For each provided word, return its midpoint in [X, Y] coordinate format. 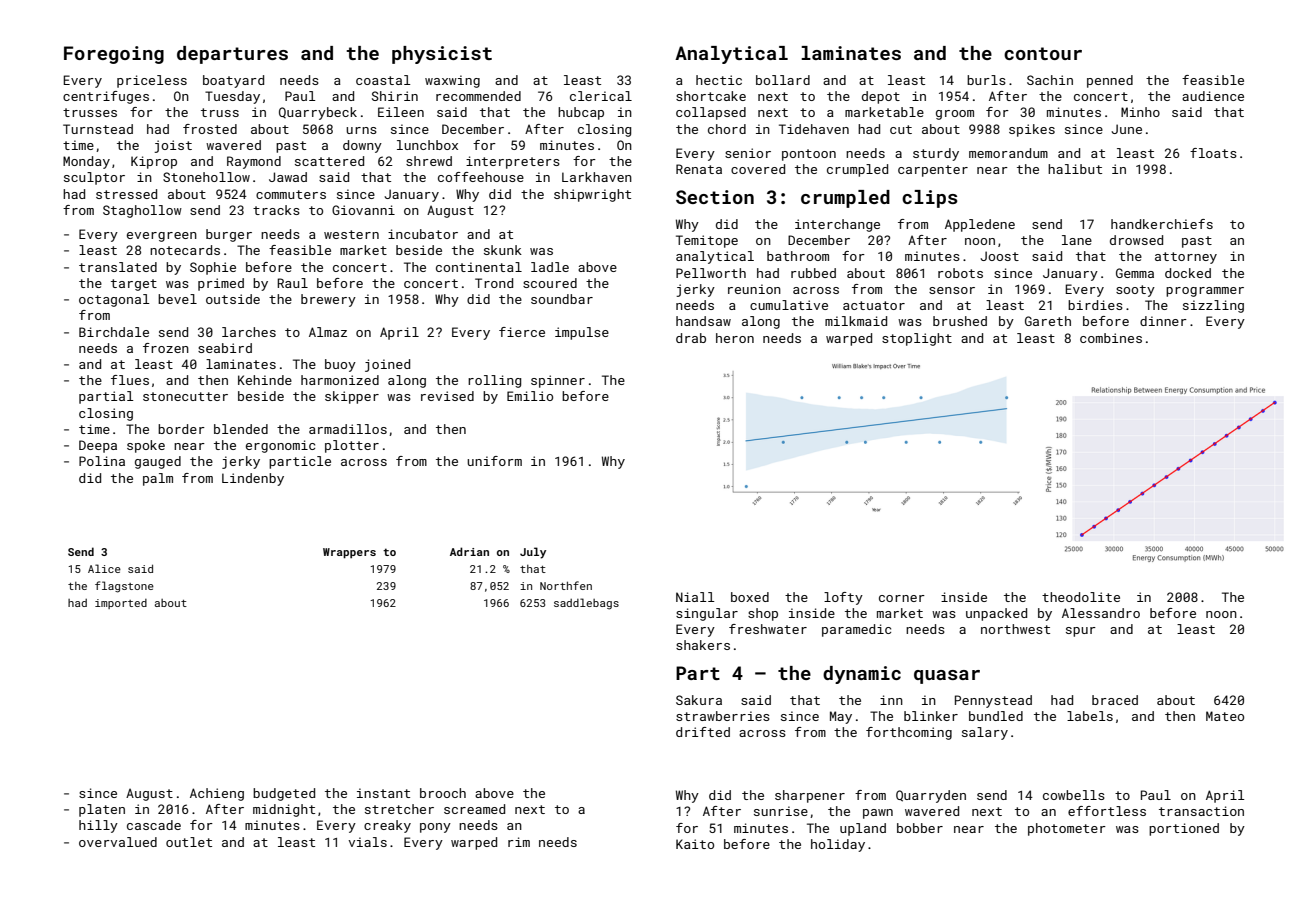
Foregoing [114, 55]
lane [1077, 240]
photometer [1067, 829]
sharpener [810, 796]
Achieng [217, 794]
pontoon [809, 155]
